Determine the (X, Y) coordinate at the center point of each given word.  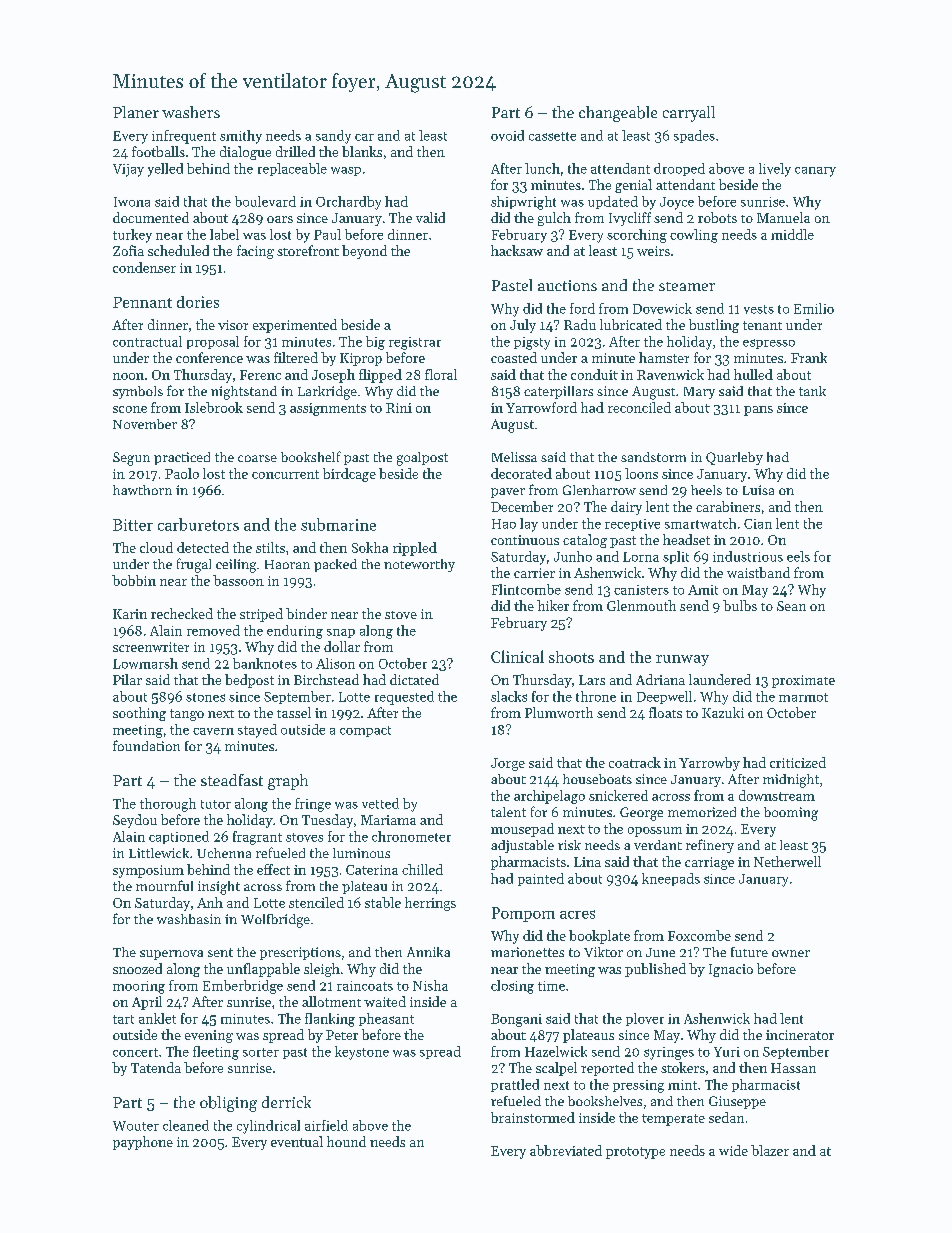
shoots (571, 657)
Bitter (133, 525)
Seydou (135, 821)
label (224, 234)
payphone (143, 1143)
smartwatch (700, 523)
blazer (770, 1150)
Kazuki (723, 712)
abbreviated (566, 1150)
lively (775, 170)
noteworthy (419, 565)
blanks (362, 151)
